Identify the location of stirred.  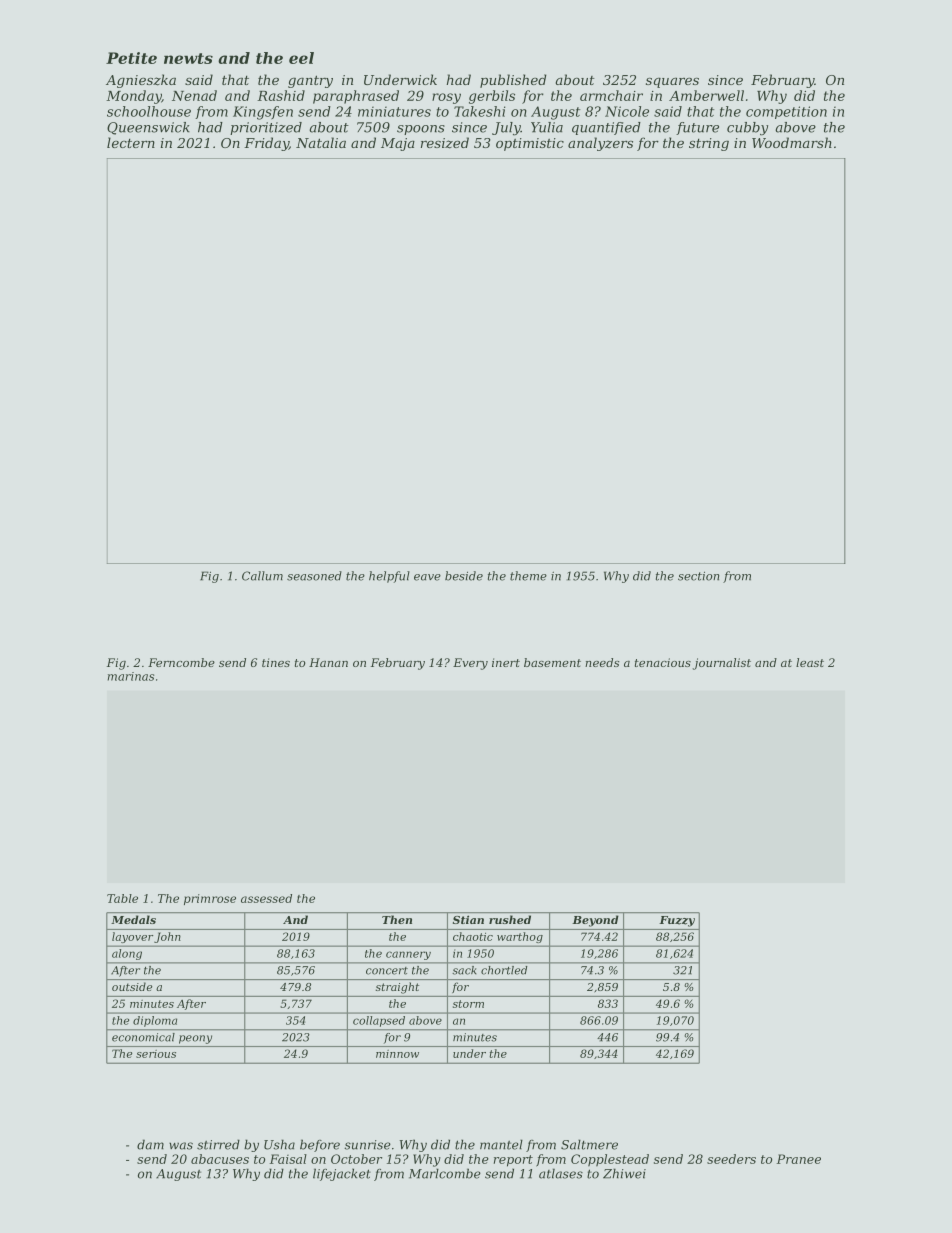
(218, 1144).
